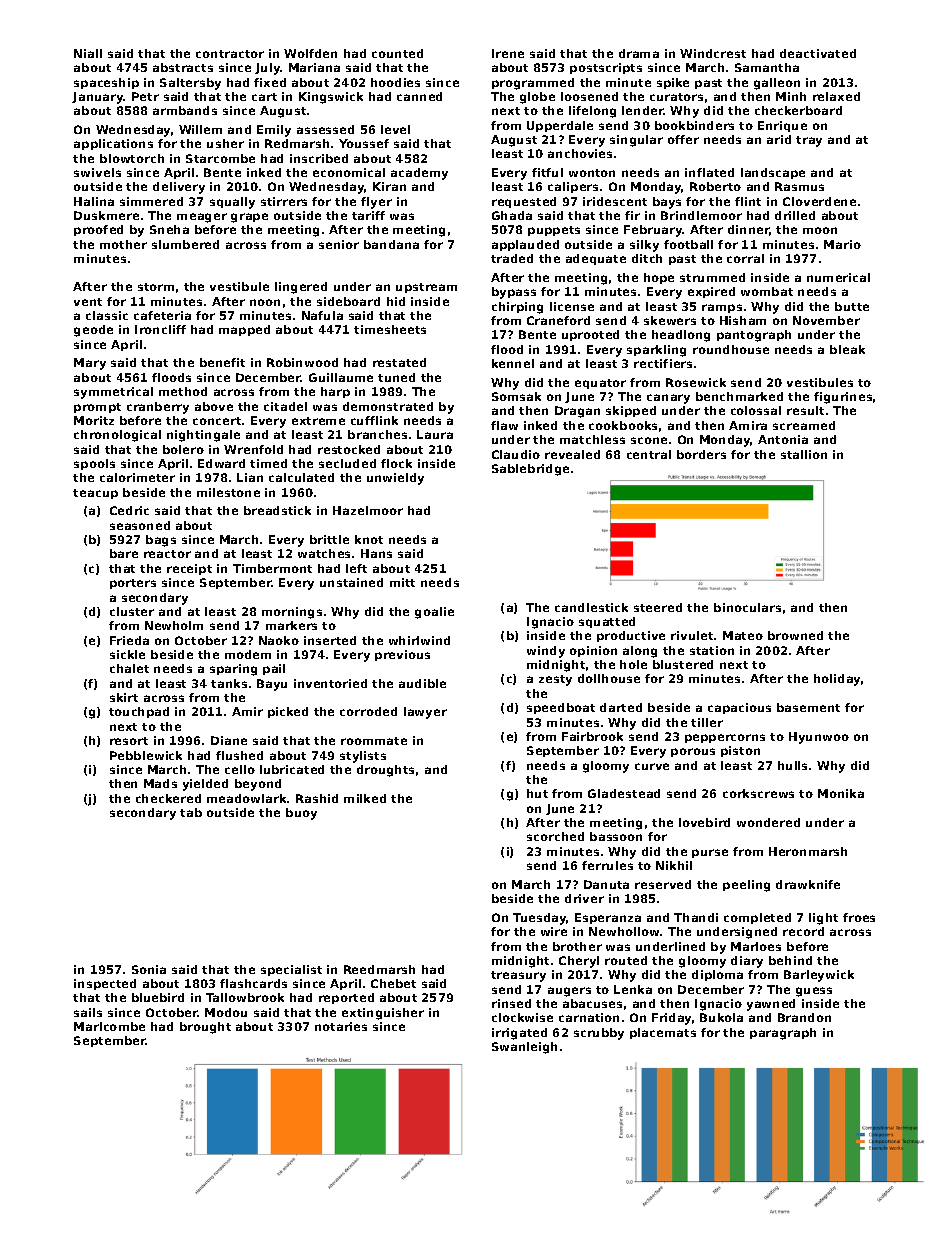 Image resolution: width=952 pixels, height=1233 pixels. Describe the element at coordinates (217, 421) in the screenshot. I see `concert` at that location.
